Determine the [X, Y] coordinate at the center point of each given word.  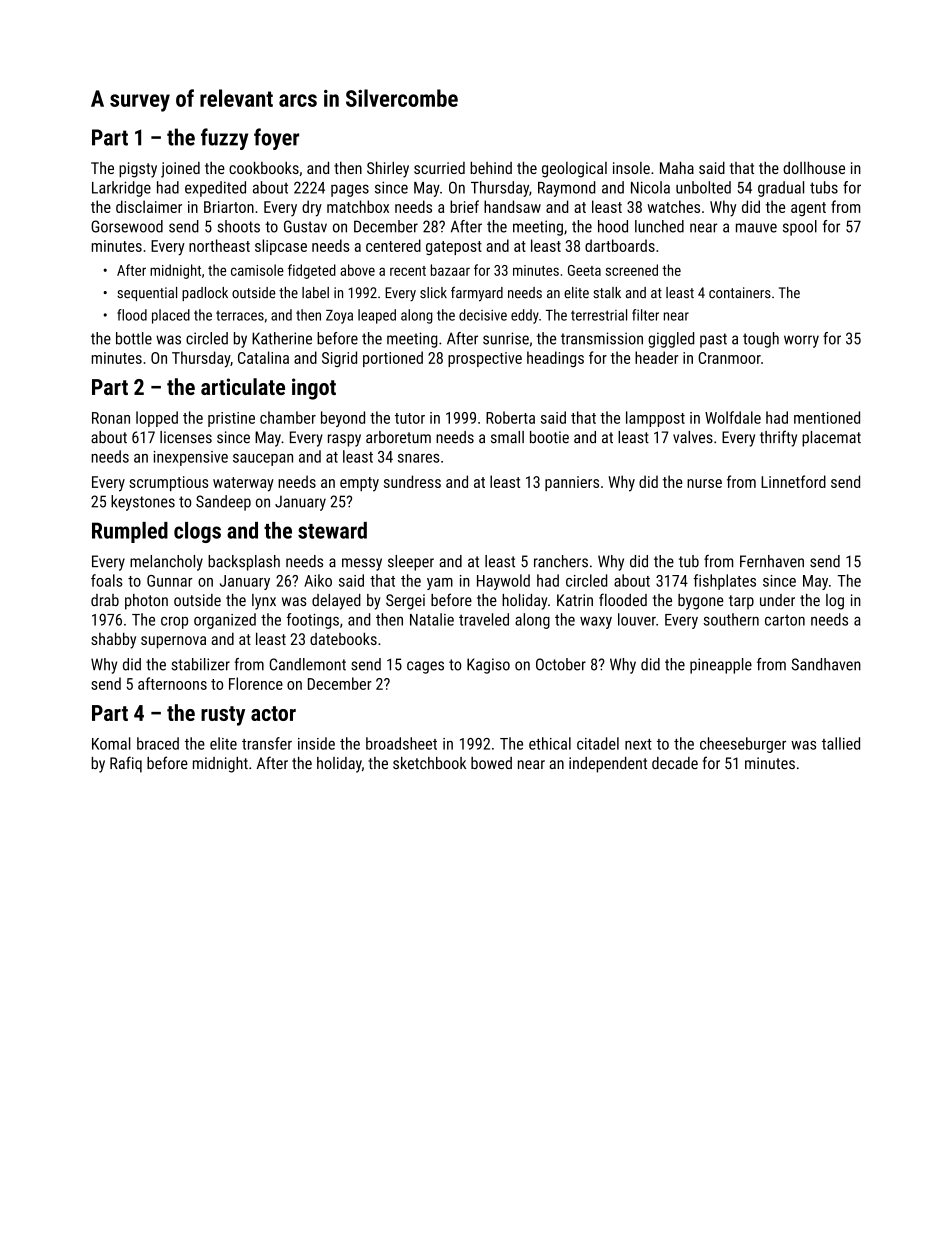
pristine [231, 419]
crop [174, 622]
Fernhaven [772, 561]
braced [158, 743]
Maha [677, 167]
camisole [257, 270]
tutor [410, 418]
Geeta [584, 270]
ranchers [561, 561]
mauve [756, 228]
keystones [143, 503]
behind [491, 167]
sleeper [411, 563]
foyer [276, 139]
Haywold [503, 582]
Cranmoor [729, 358]
